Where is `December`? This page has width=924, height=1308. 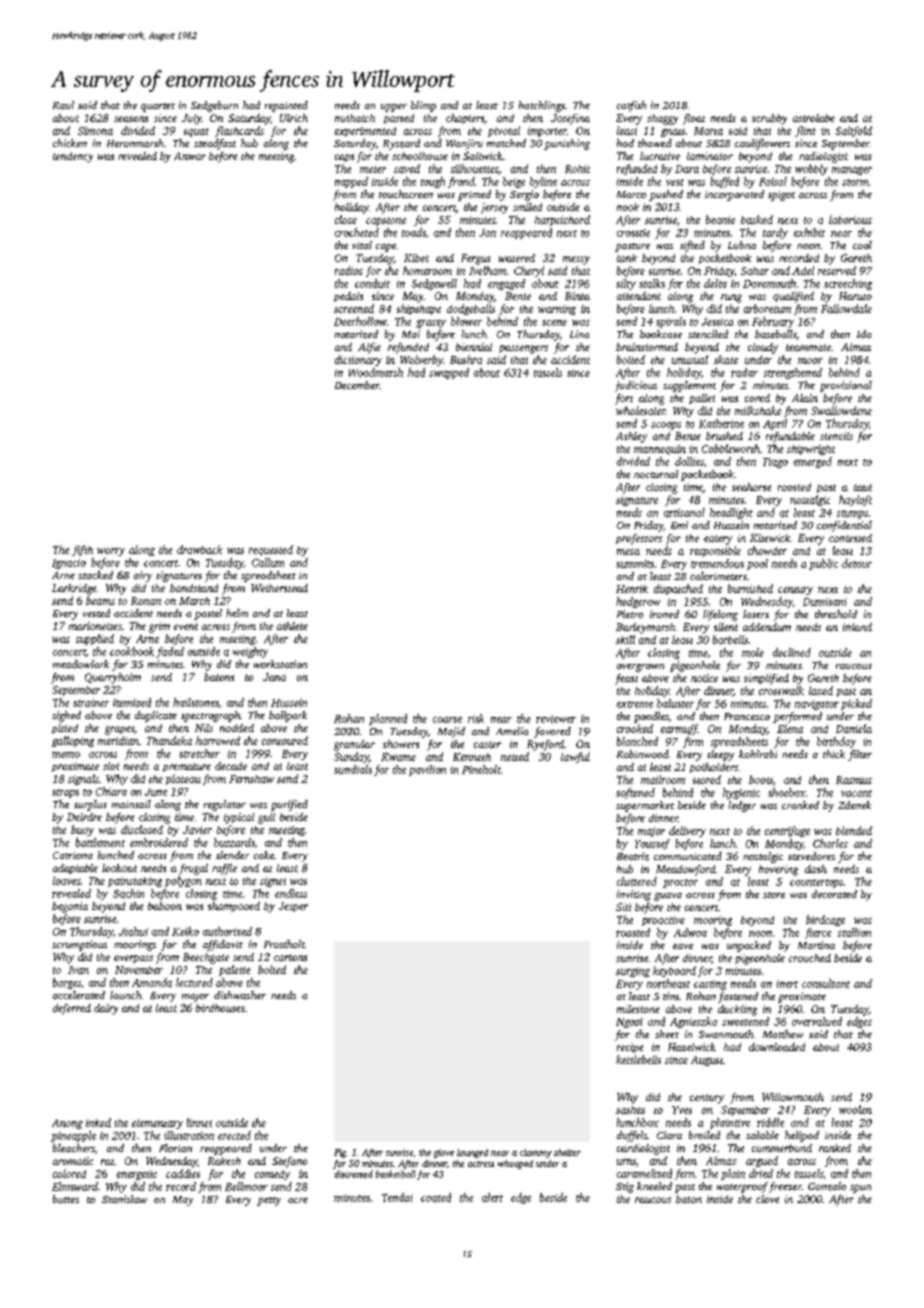
December is located at coordinates (357, 385).
